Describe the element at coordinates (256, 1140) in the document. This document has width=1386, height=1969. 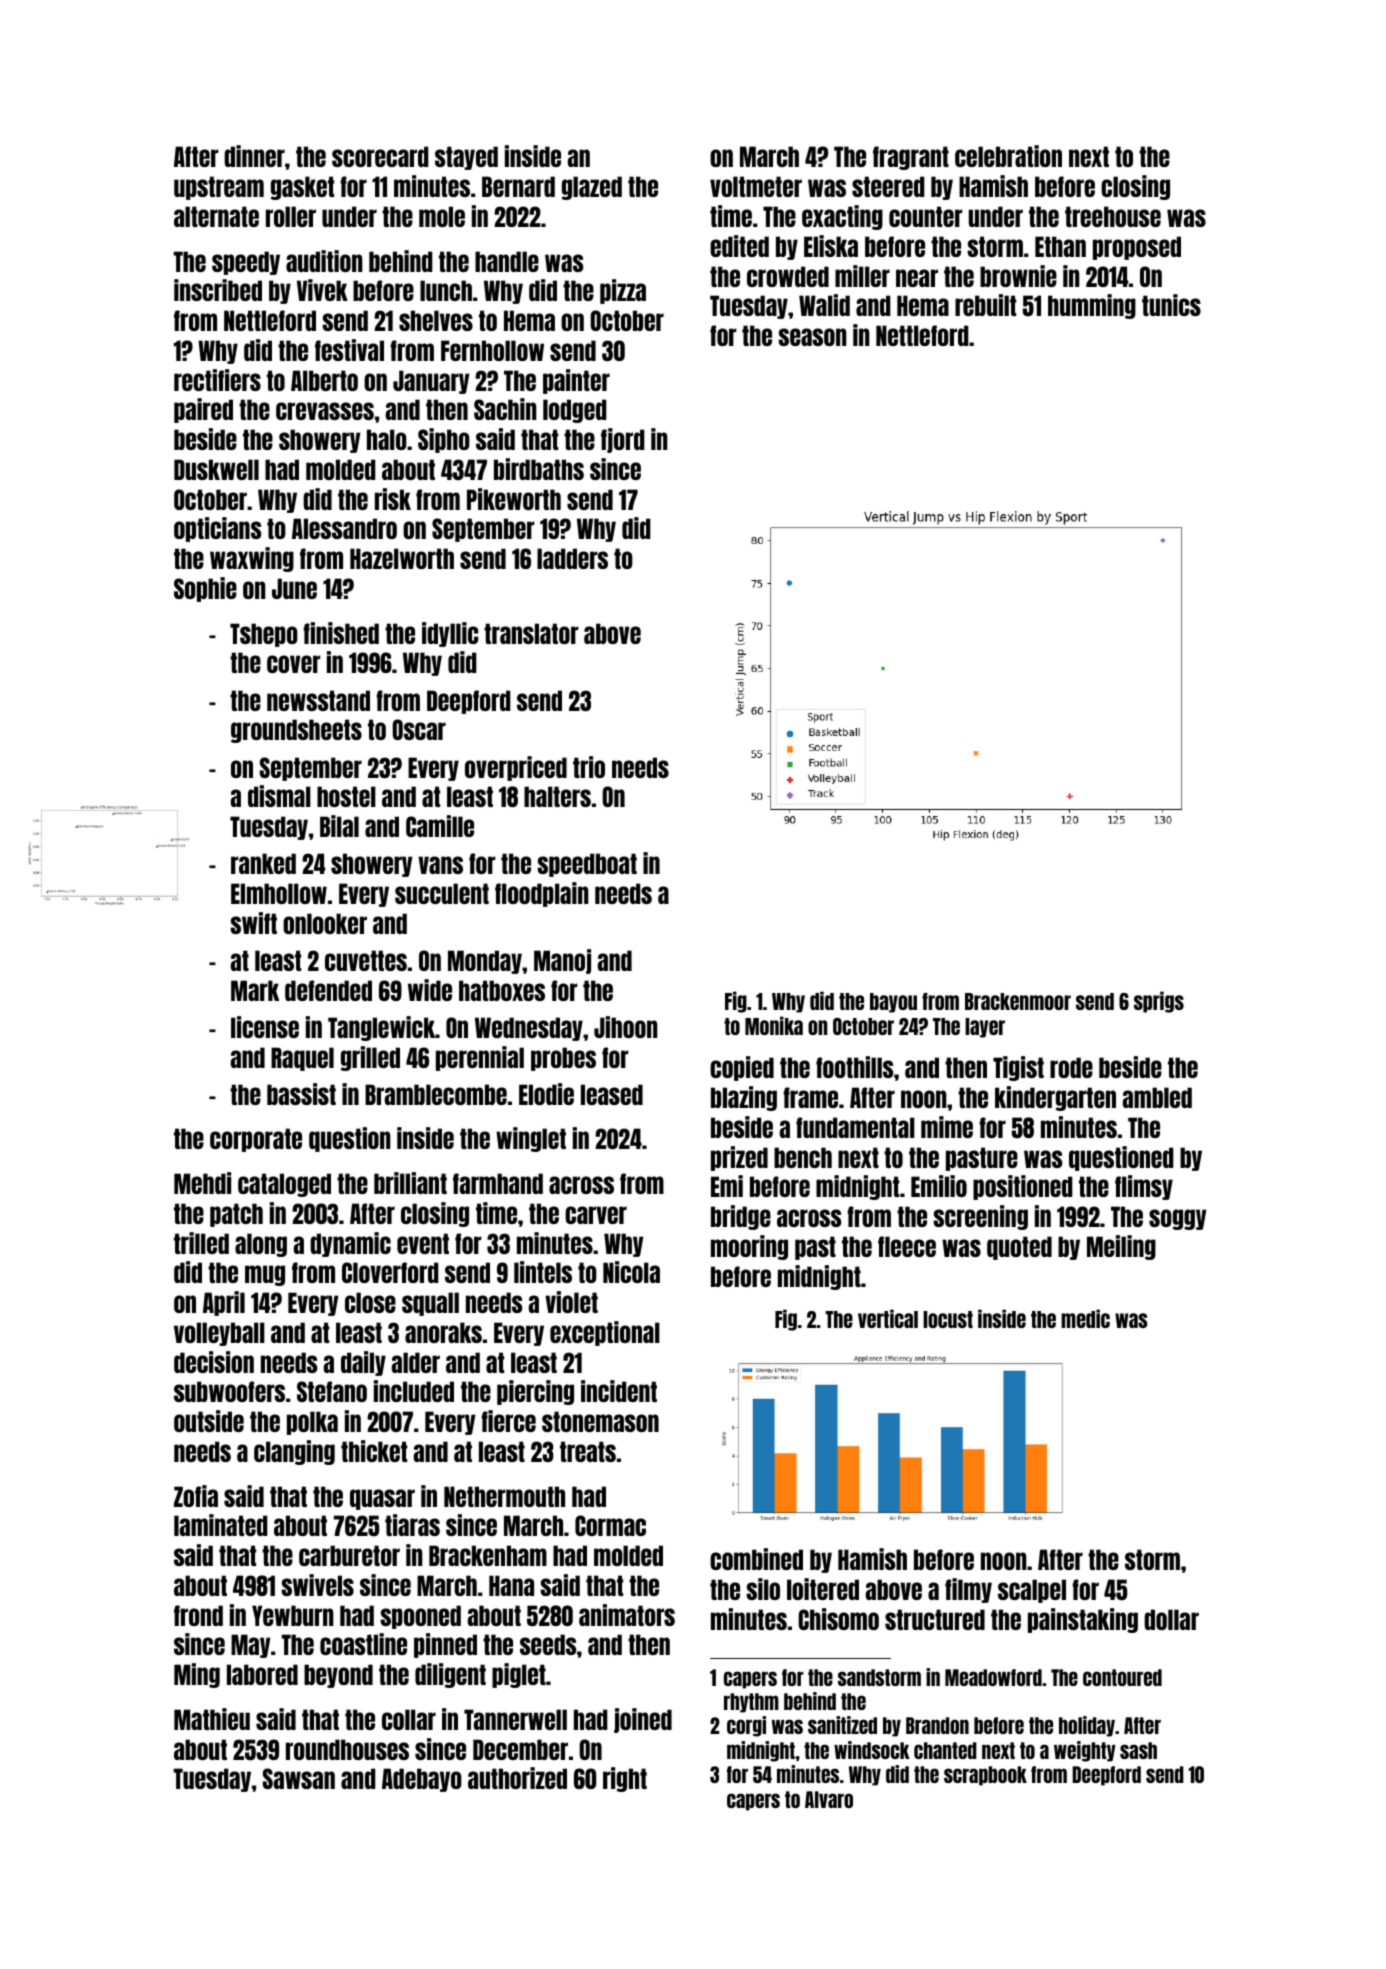
I see `corporate` at that location.
